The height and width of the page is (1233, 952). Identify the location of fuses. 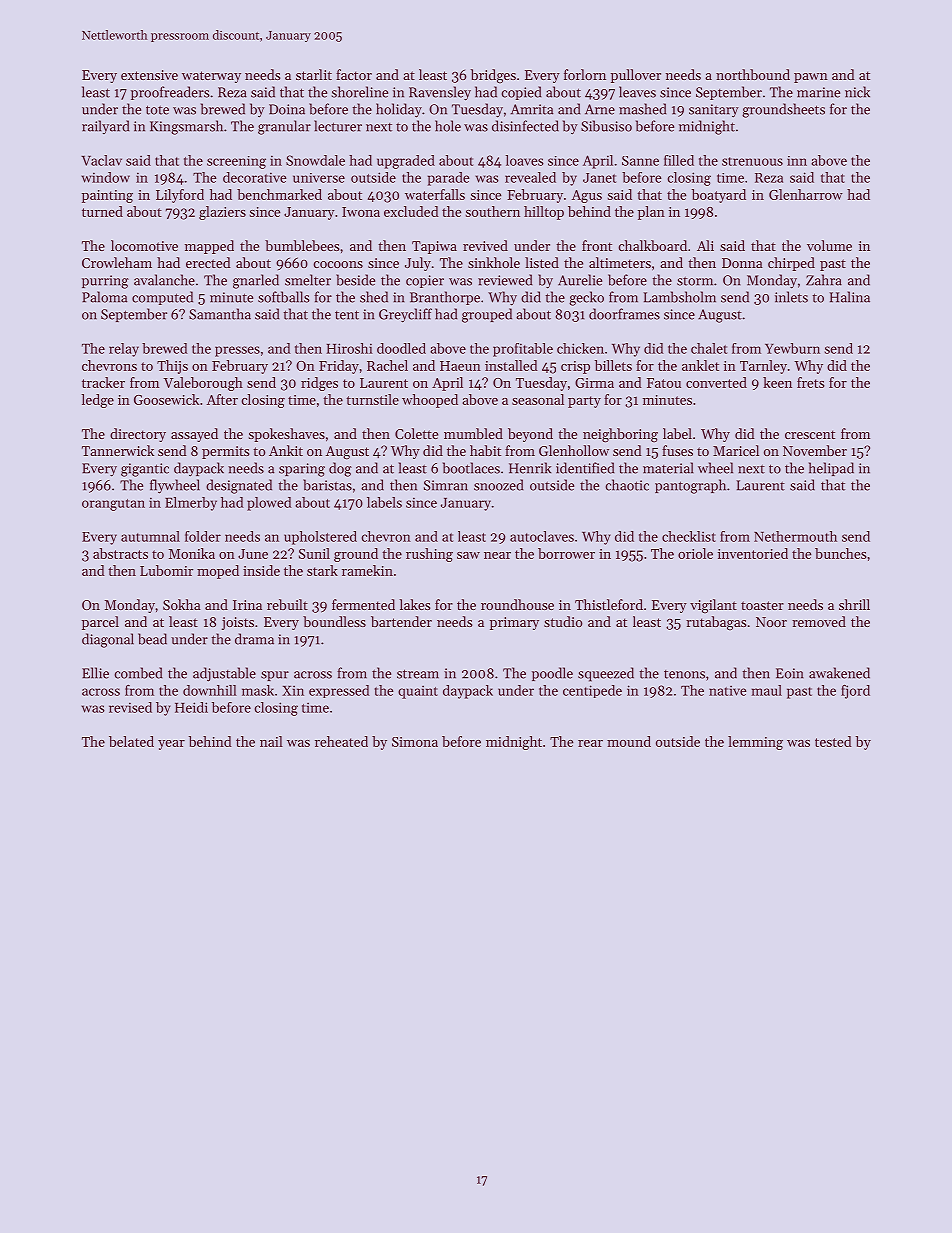
(677, 450).
